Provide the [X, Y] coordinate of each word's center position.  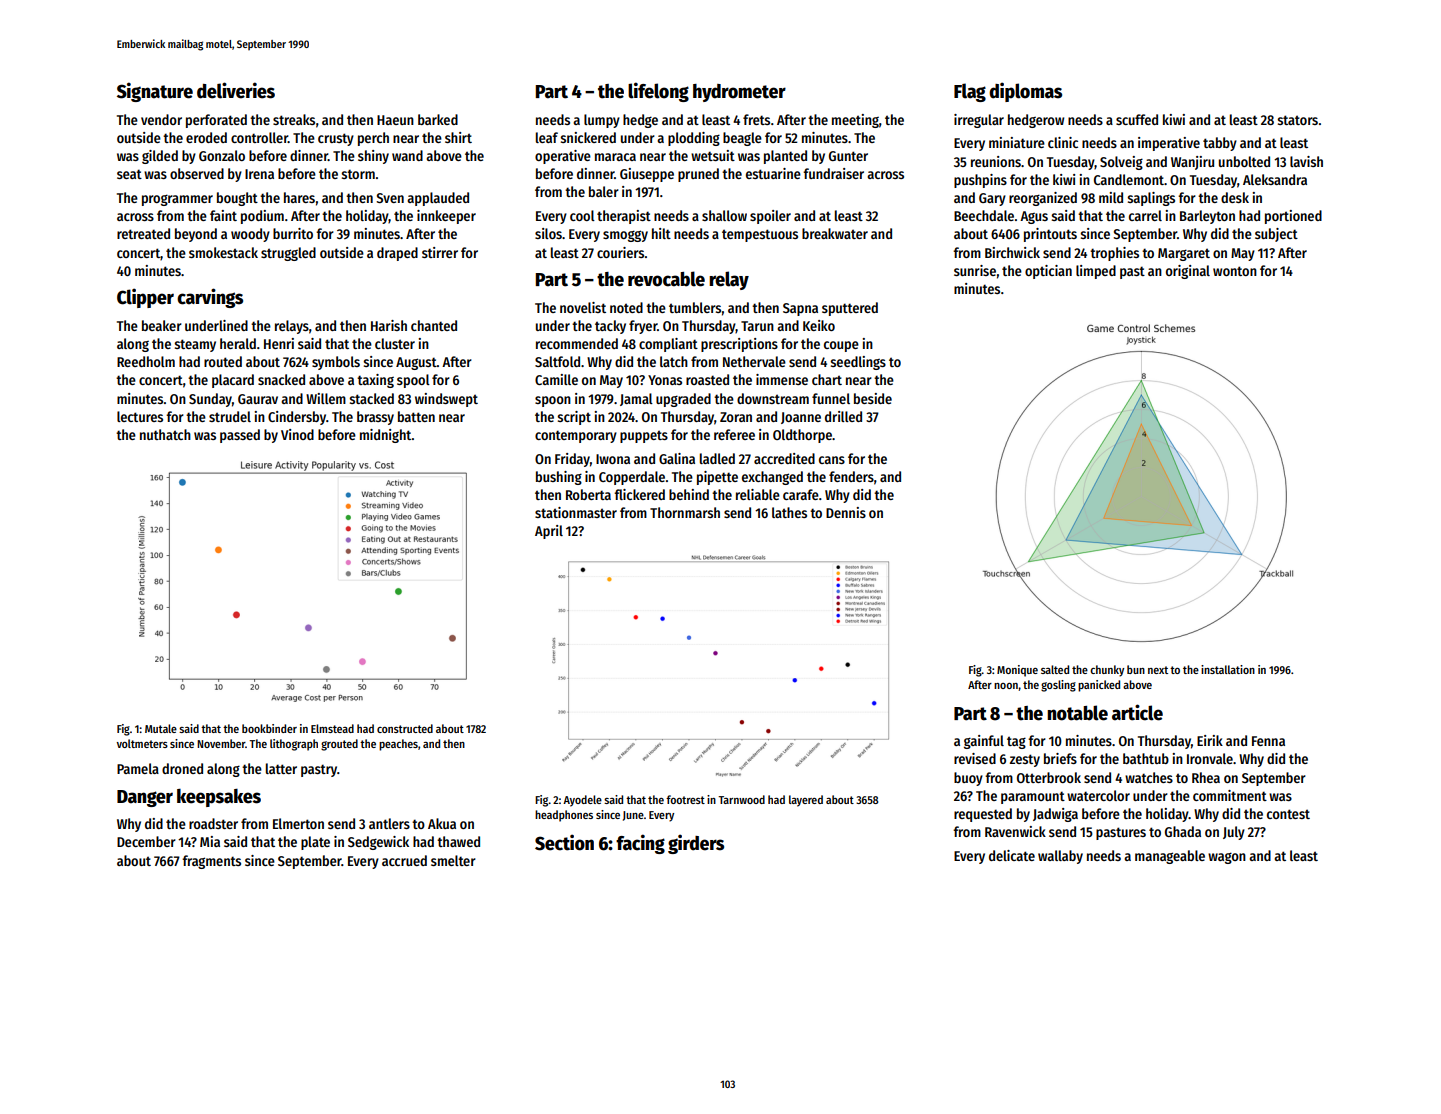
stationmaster [576, 512]
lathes [789, 512]
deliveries [236, 90]
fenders [851, 476]
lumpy [602, 121]
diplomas [1025, 92]
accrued [404, 860]
